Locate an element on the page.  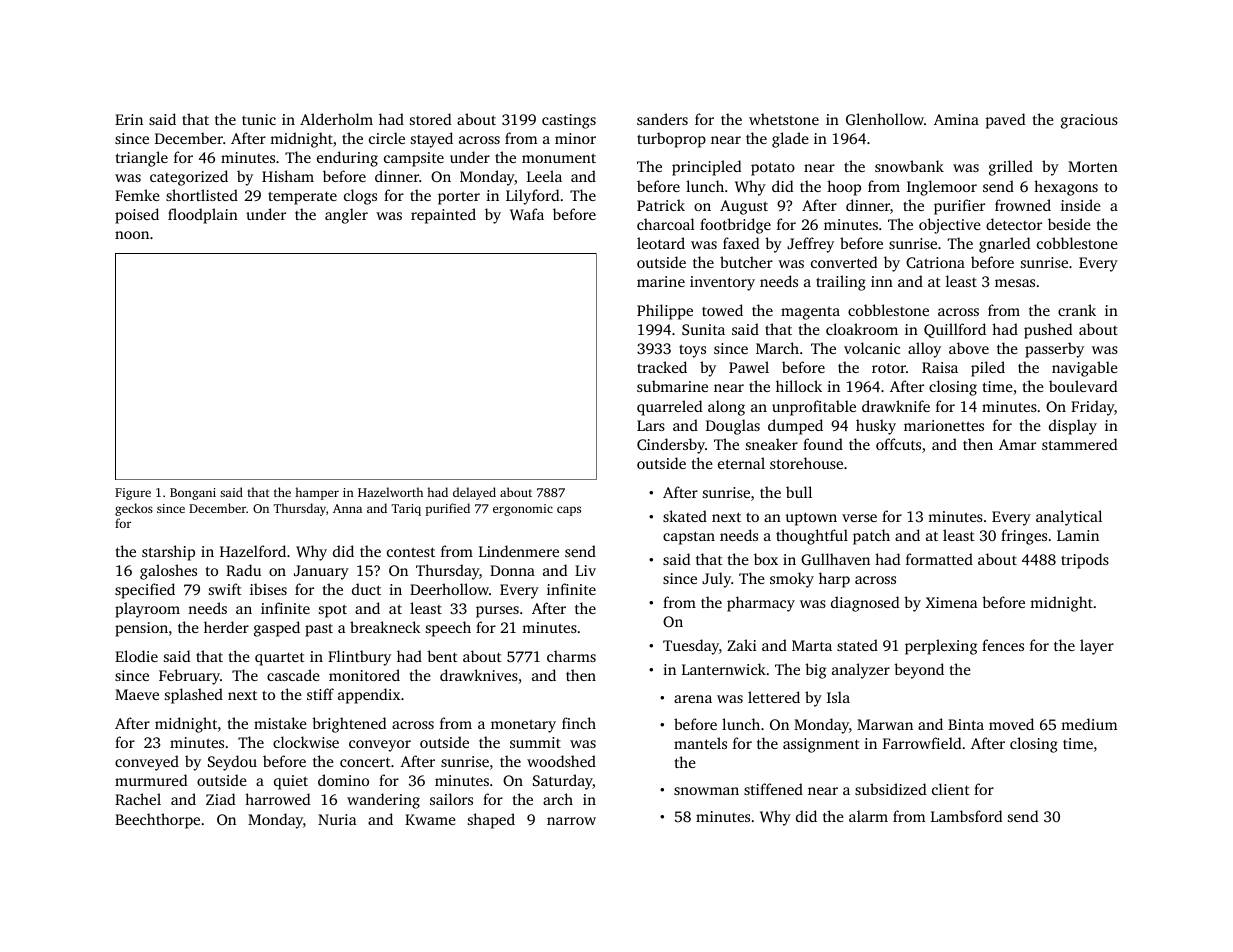
quarreled is located at coordinates (669, 408).
